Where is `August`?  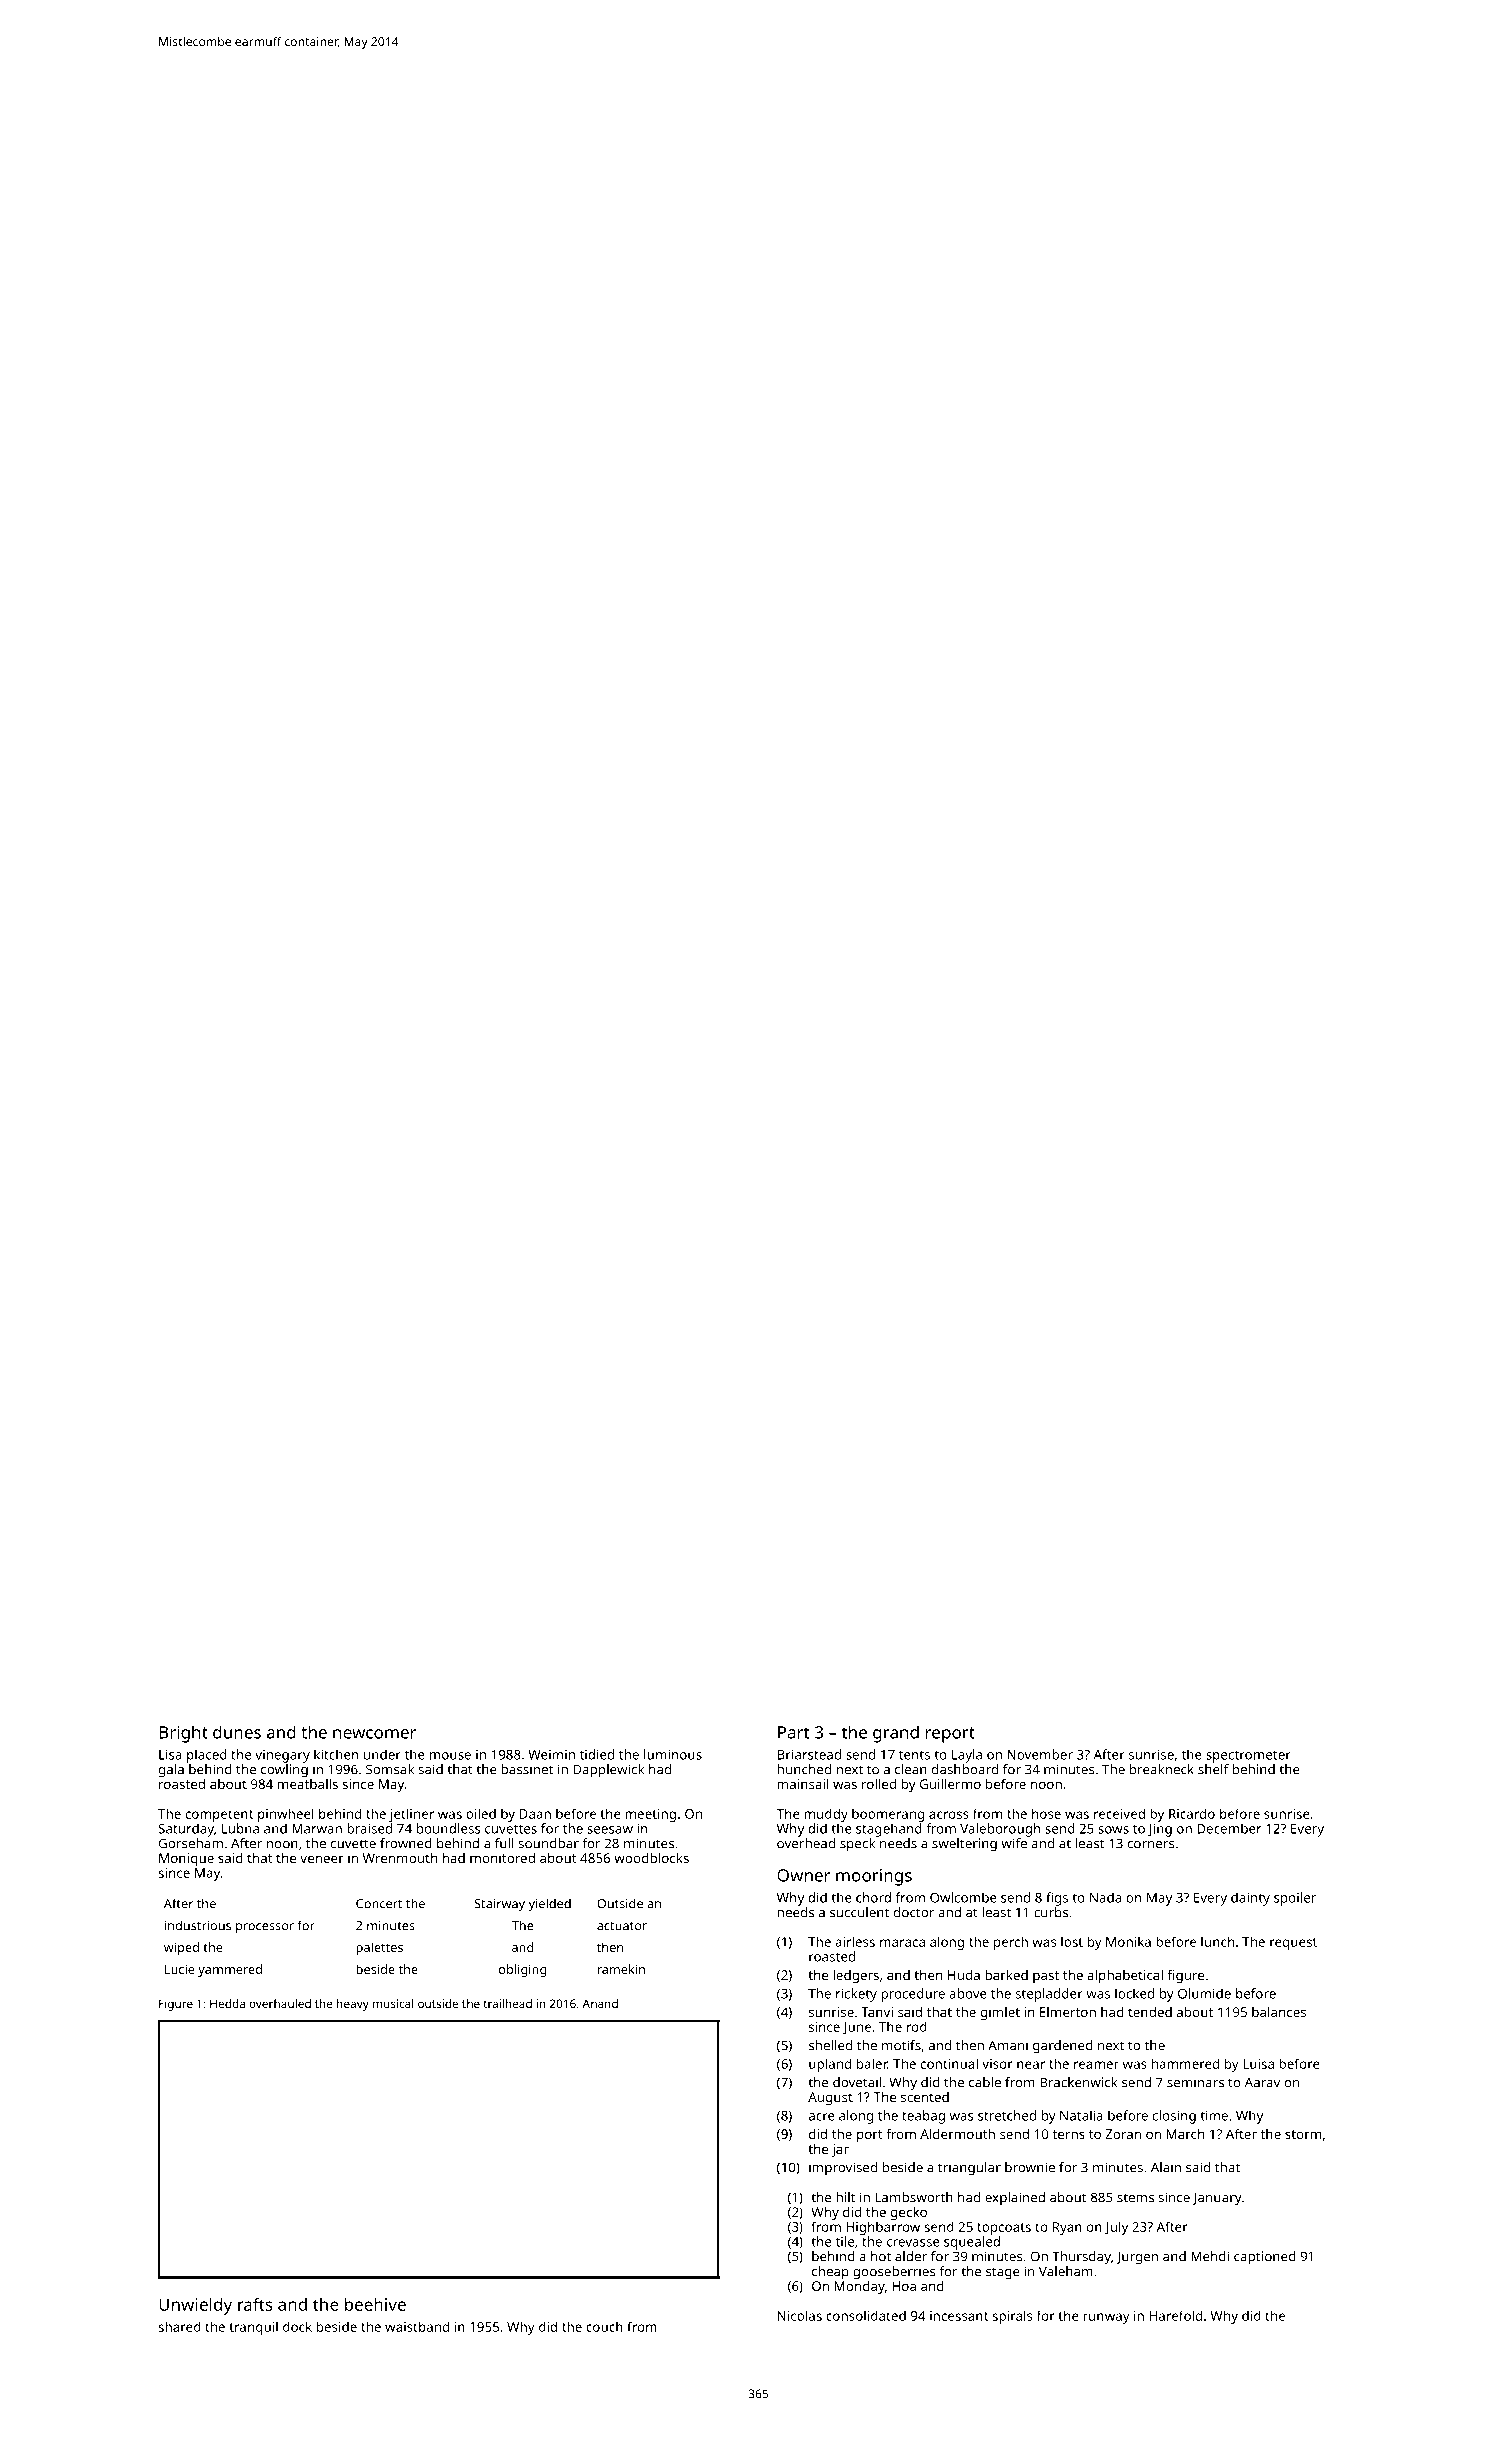
August is located at coordinates (830, 2098).
